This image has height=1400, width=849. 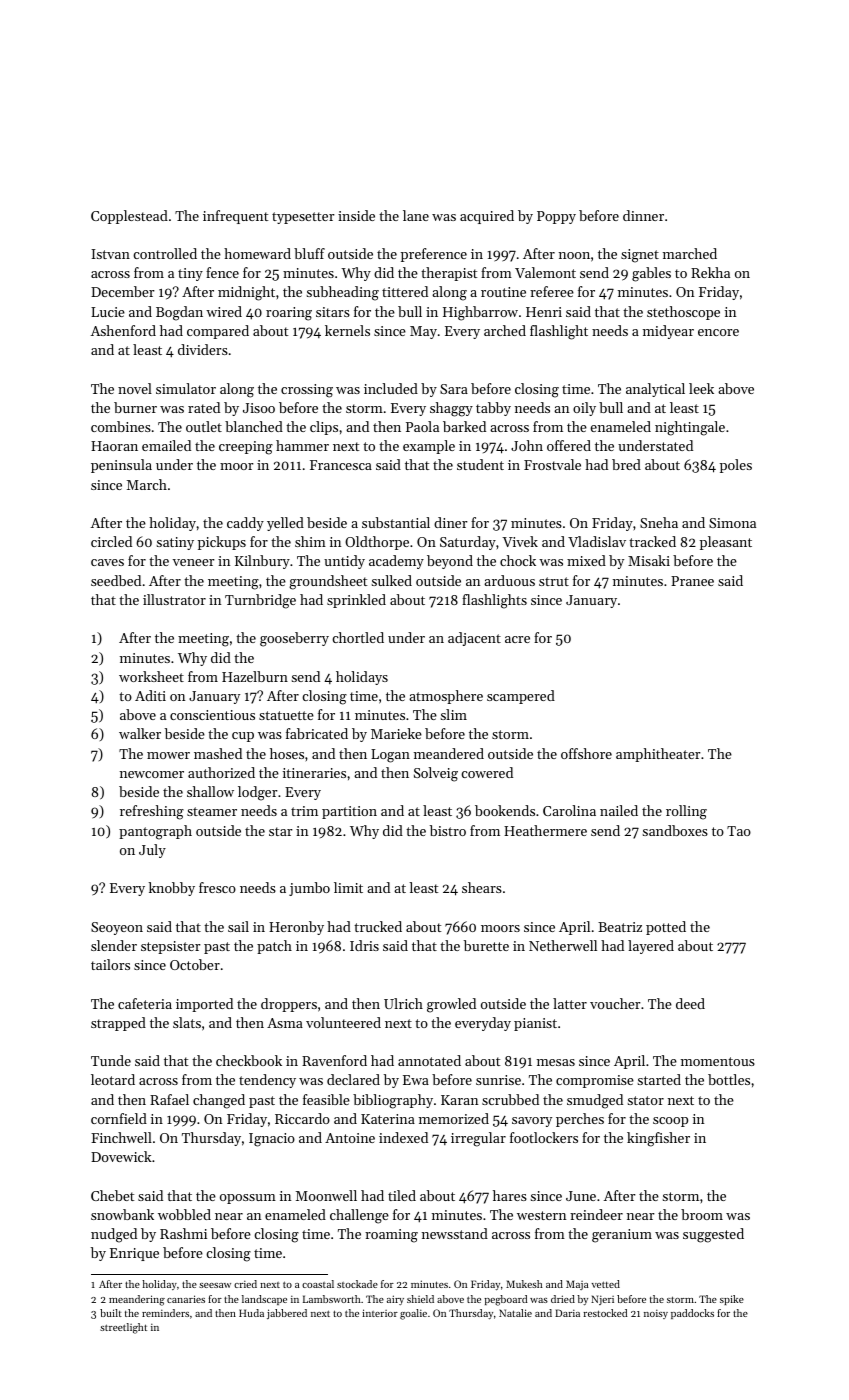 I want to click on mixed, so click(x=586, y=560).
